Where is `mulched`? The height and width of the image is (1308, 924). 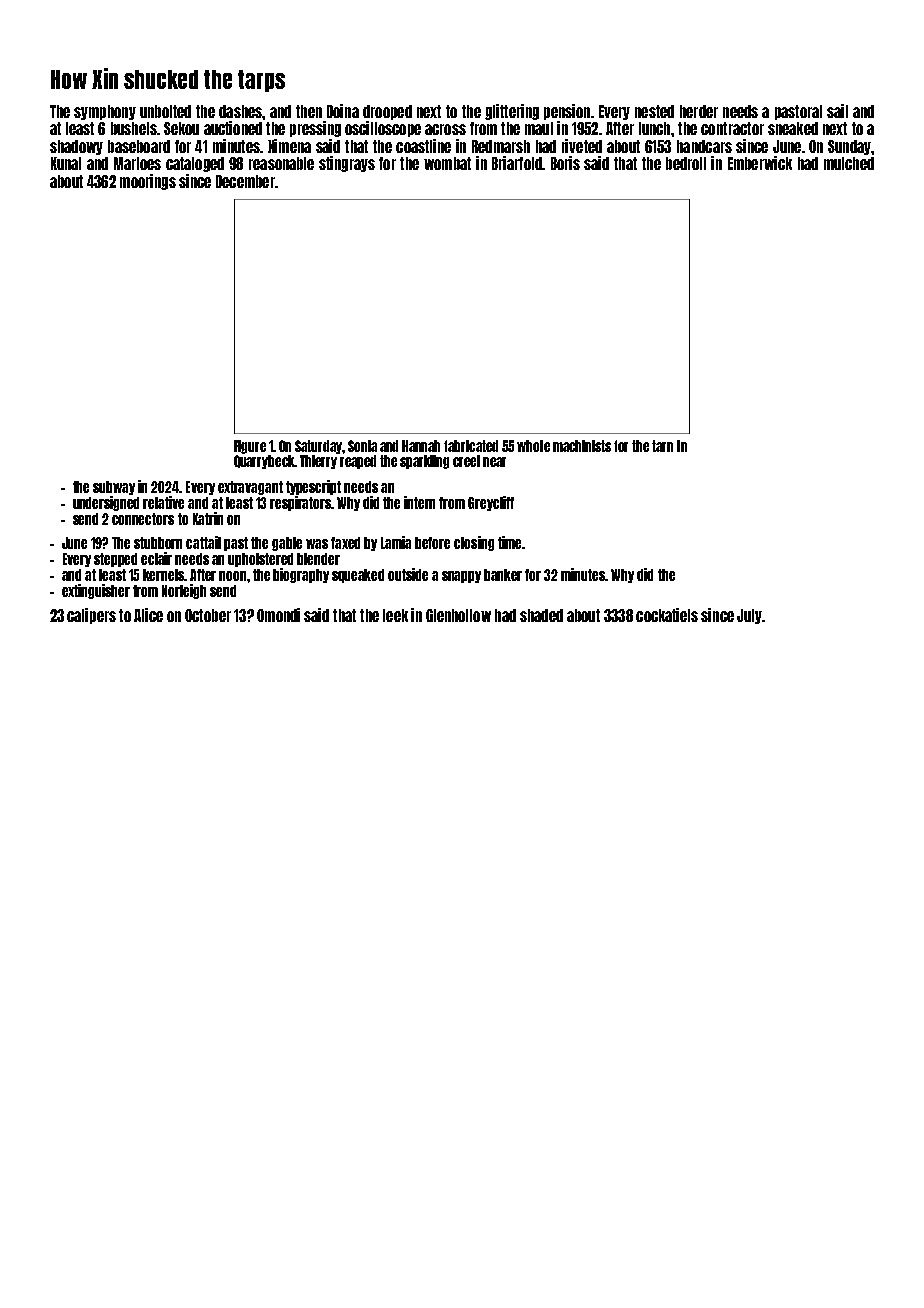
mulched is located at coordinates (849, 163).
